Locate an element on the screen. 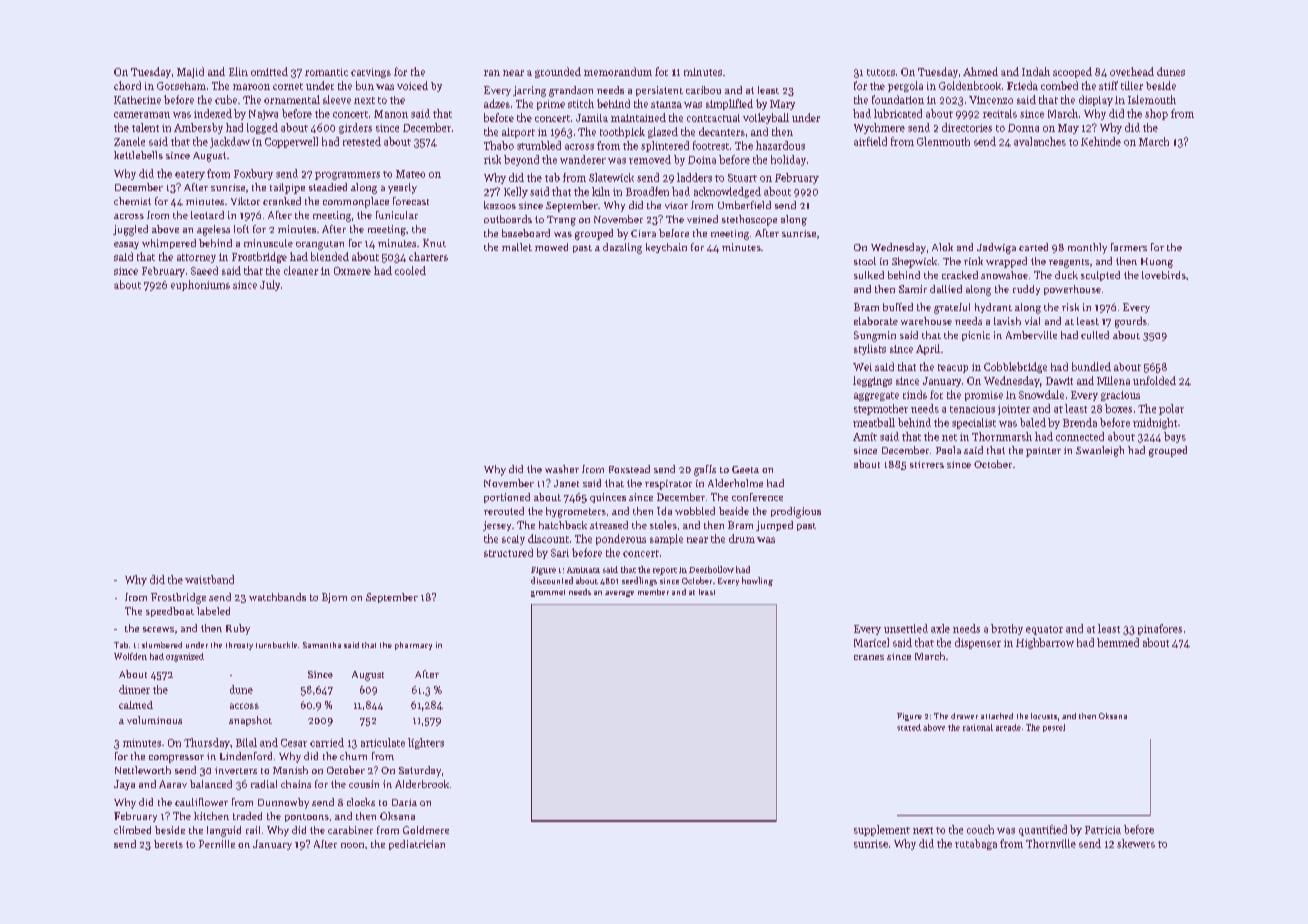 Image resolution: width=1308 pixels, height=924 pixels. stylists is located at coordinates (870, 349).
